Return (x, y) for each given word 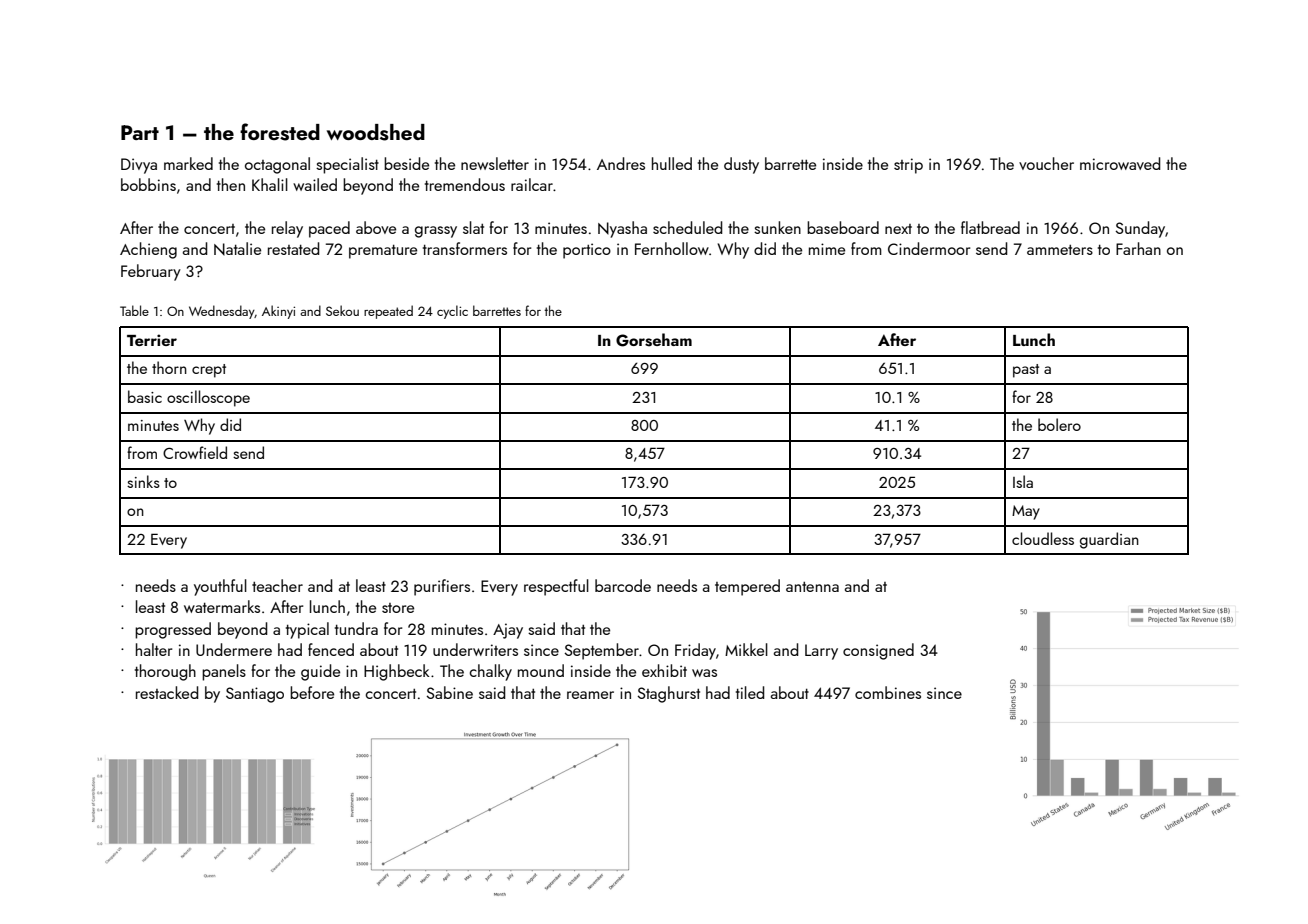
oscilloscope (208, 398)
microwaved (1120, 163)
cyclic (452, 312)
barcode (623, 585)
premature (383, 252)
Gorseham (654, 340)
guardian (1109, 540)
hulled (672, 163)
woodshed (376, 132)
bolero (1059, 424)
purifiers (442, 587)
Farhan (1138, 248)
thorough (165, 672)
